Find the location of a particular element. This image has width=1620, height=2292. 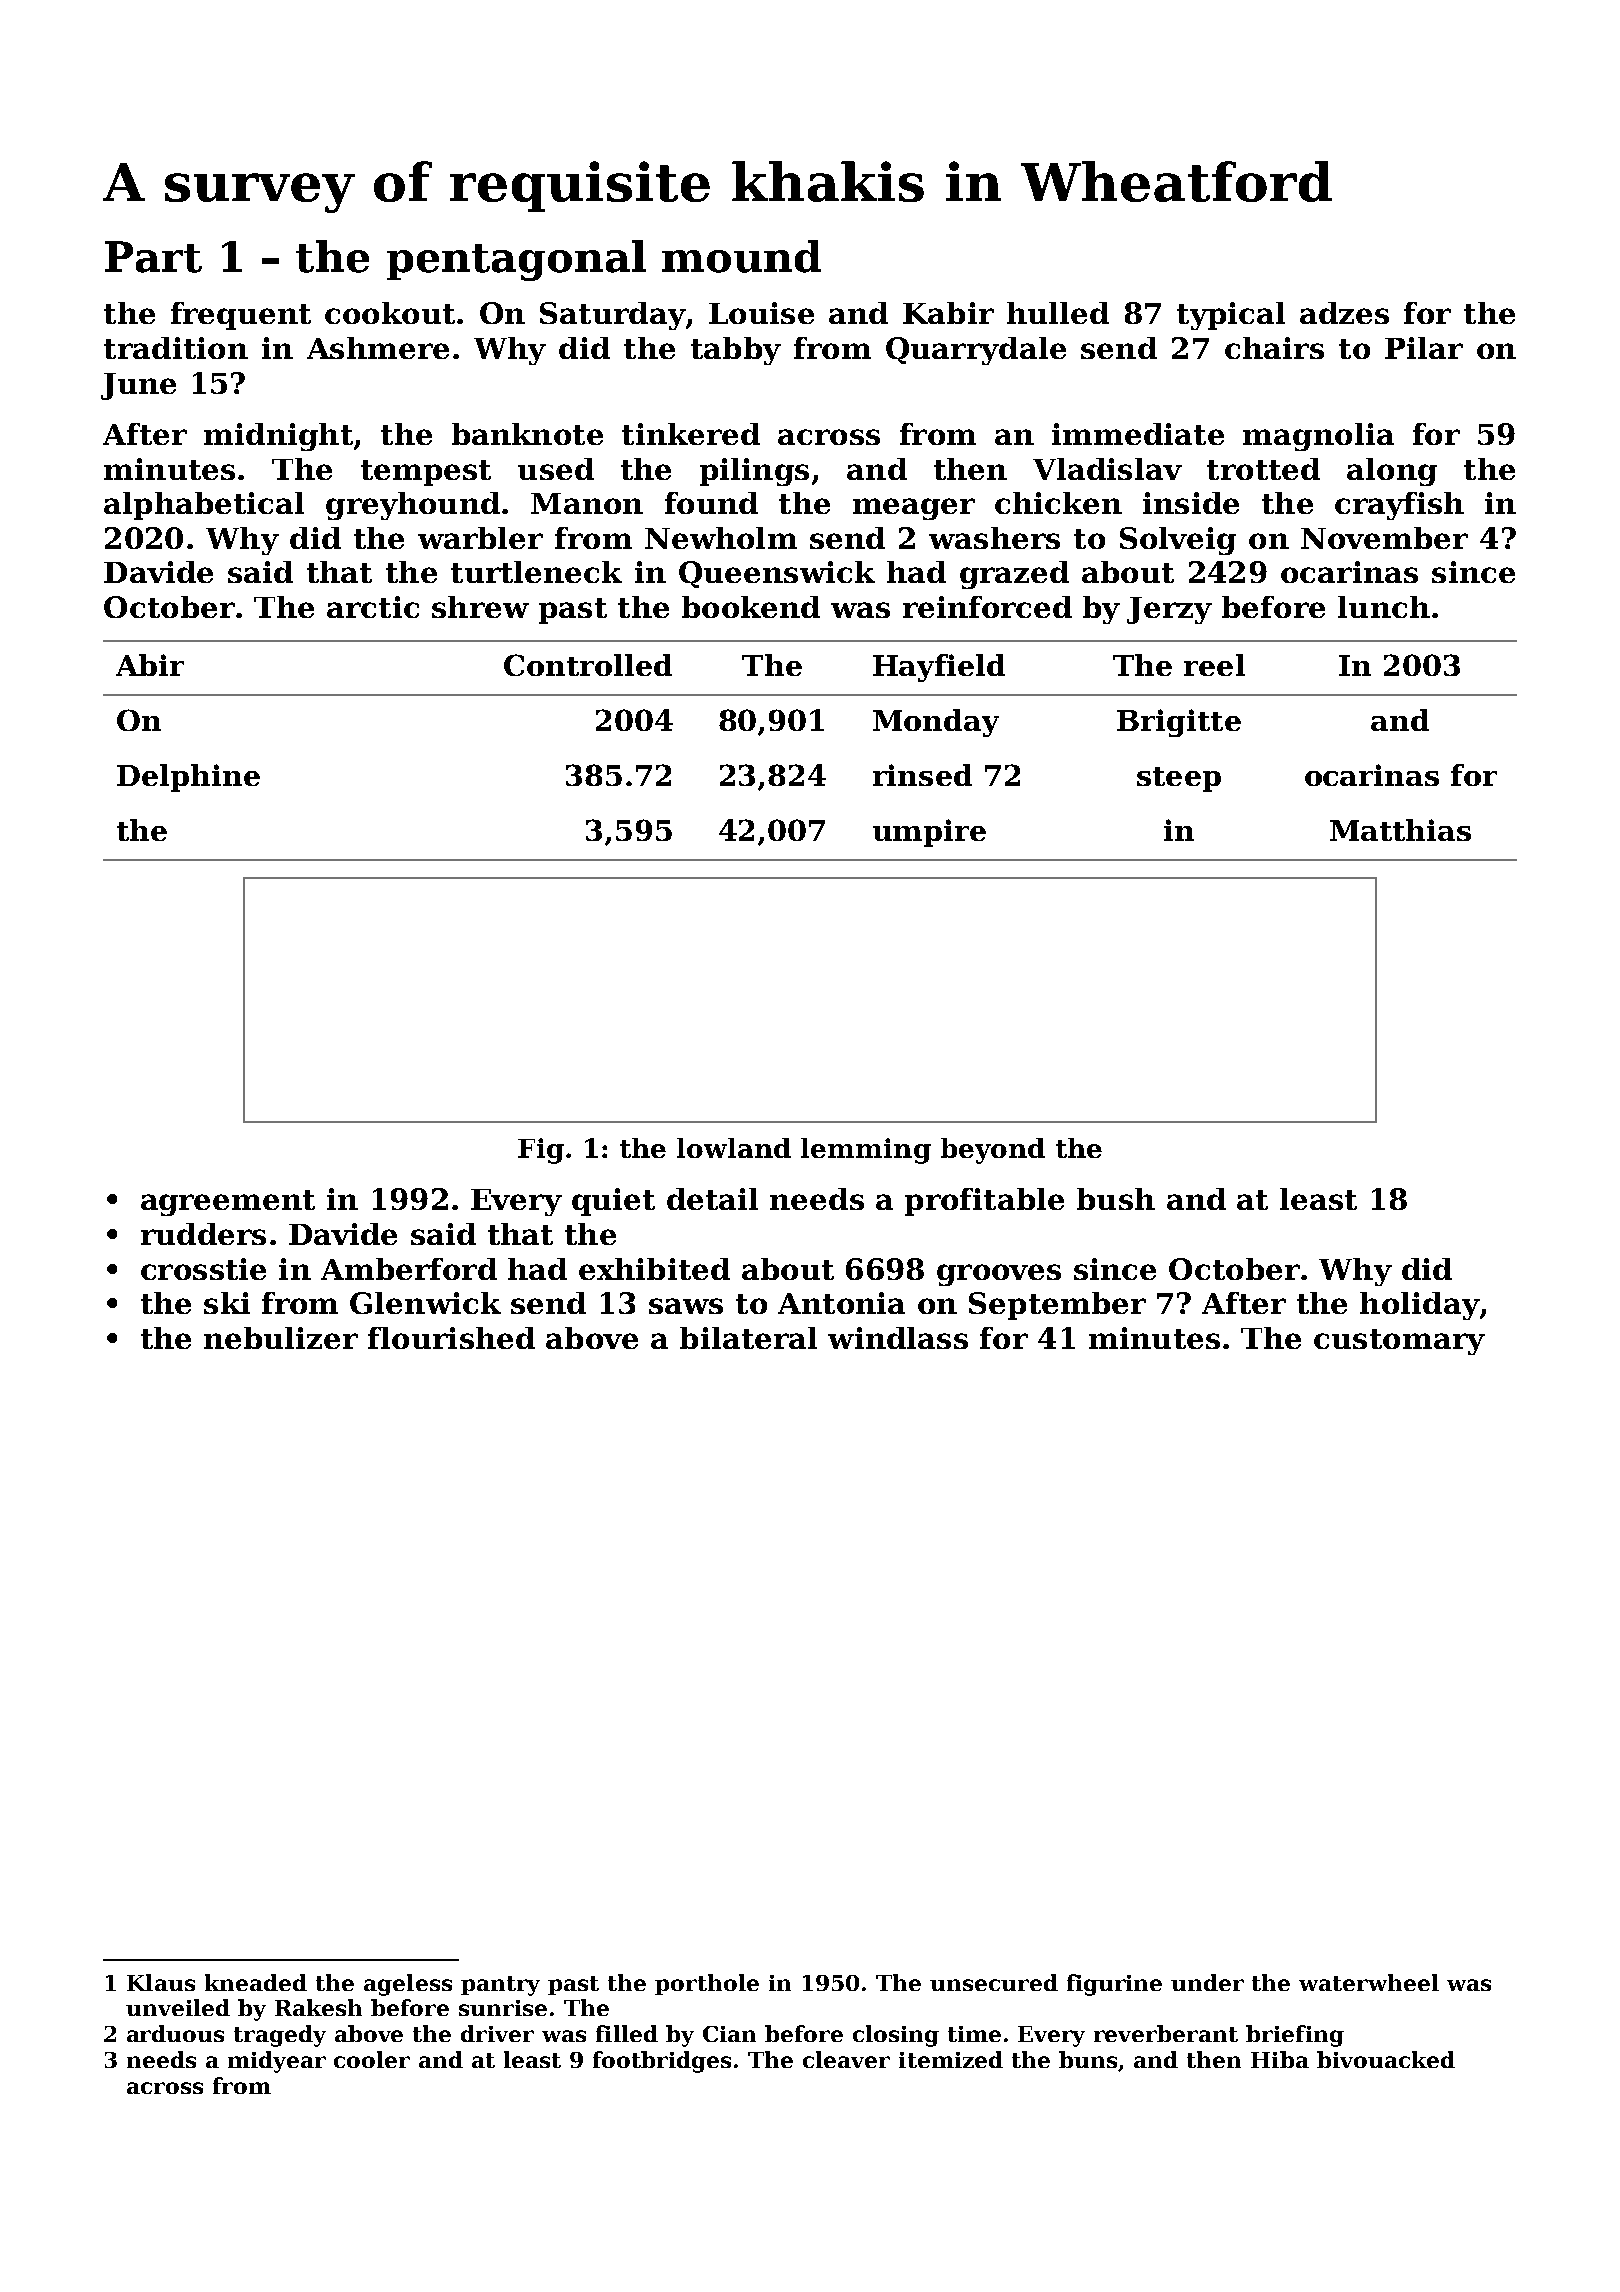

Delphine is located at coordinates (188, 778).
